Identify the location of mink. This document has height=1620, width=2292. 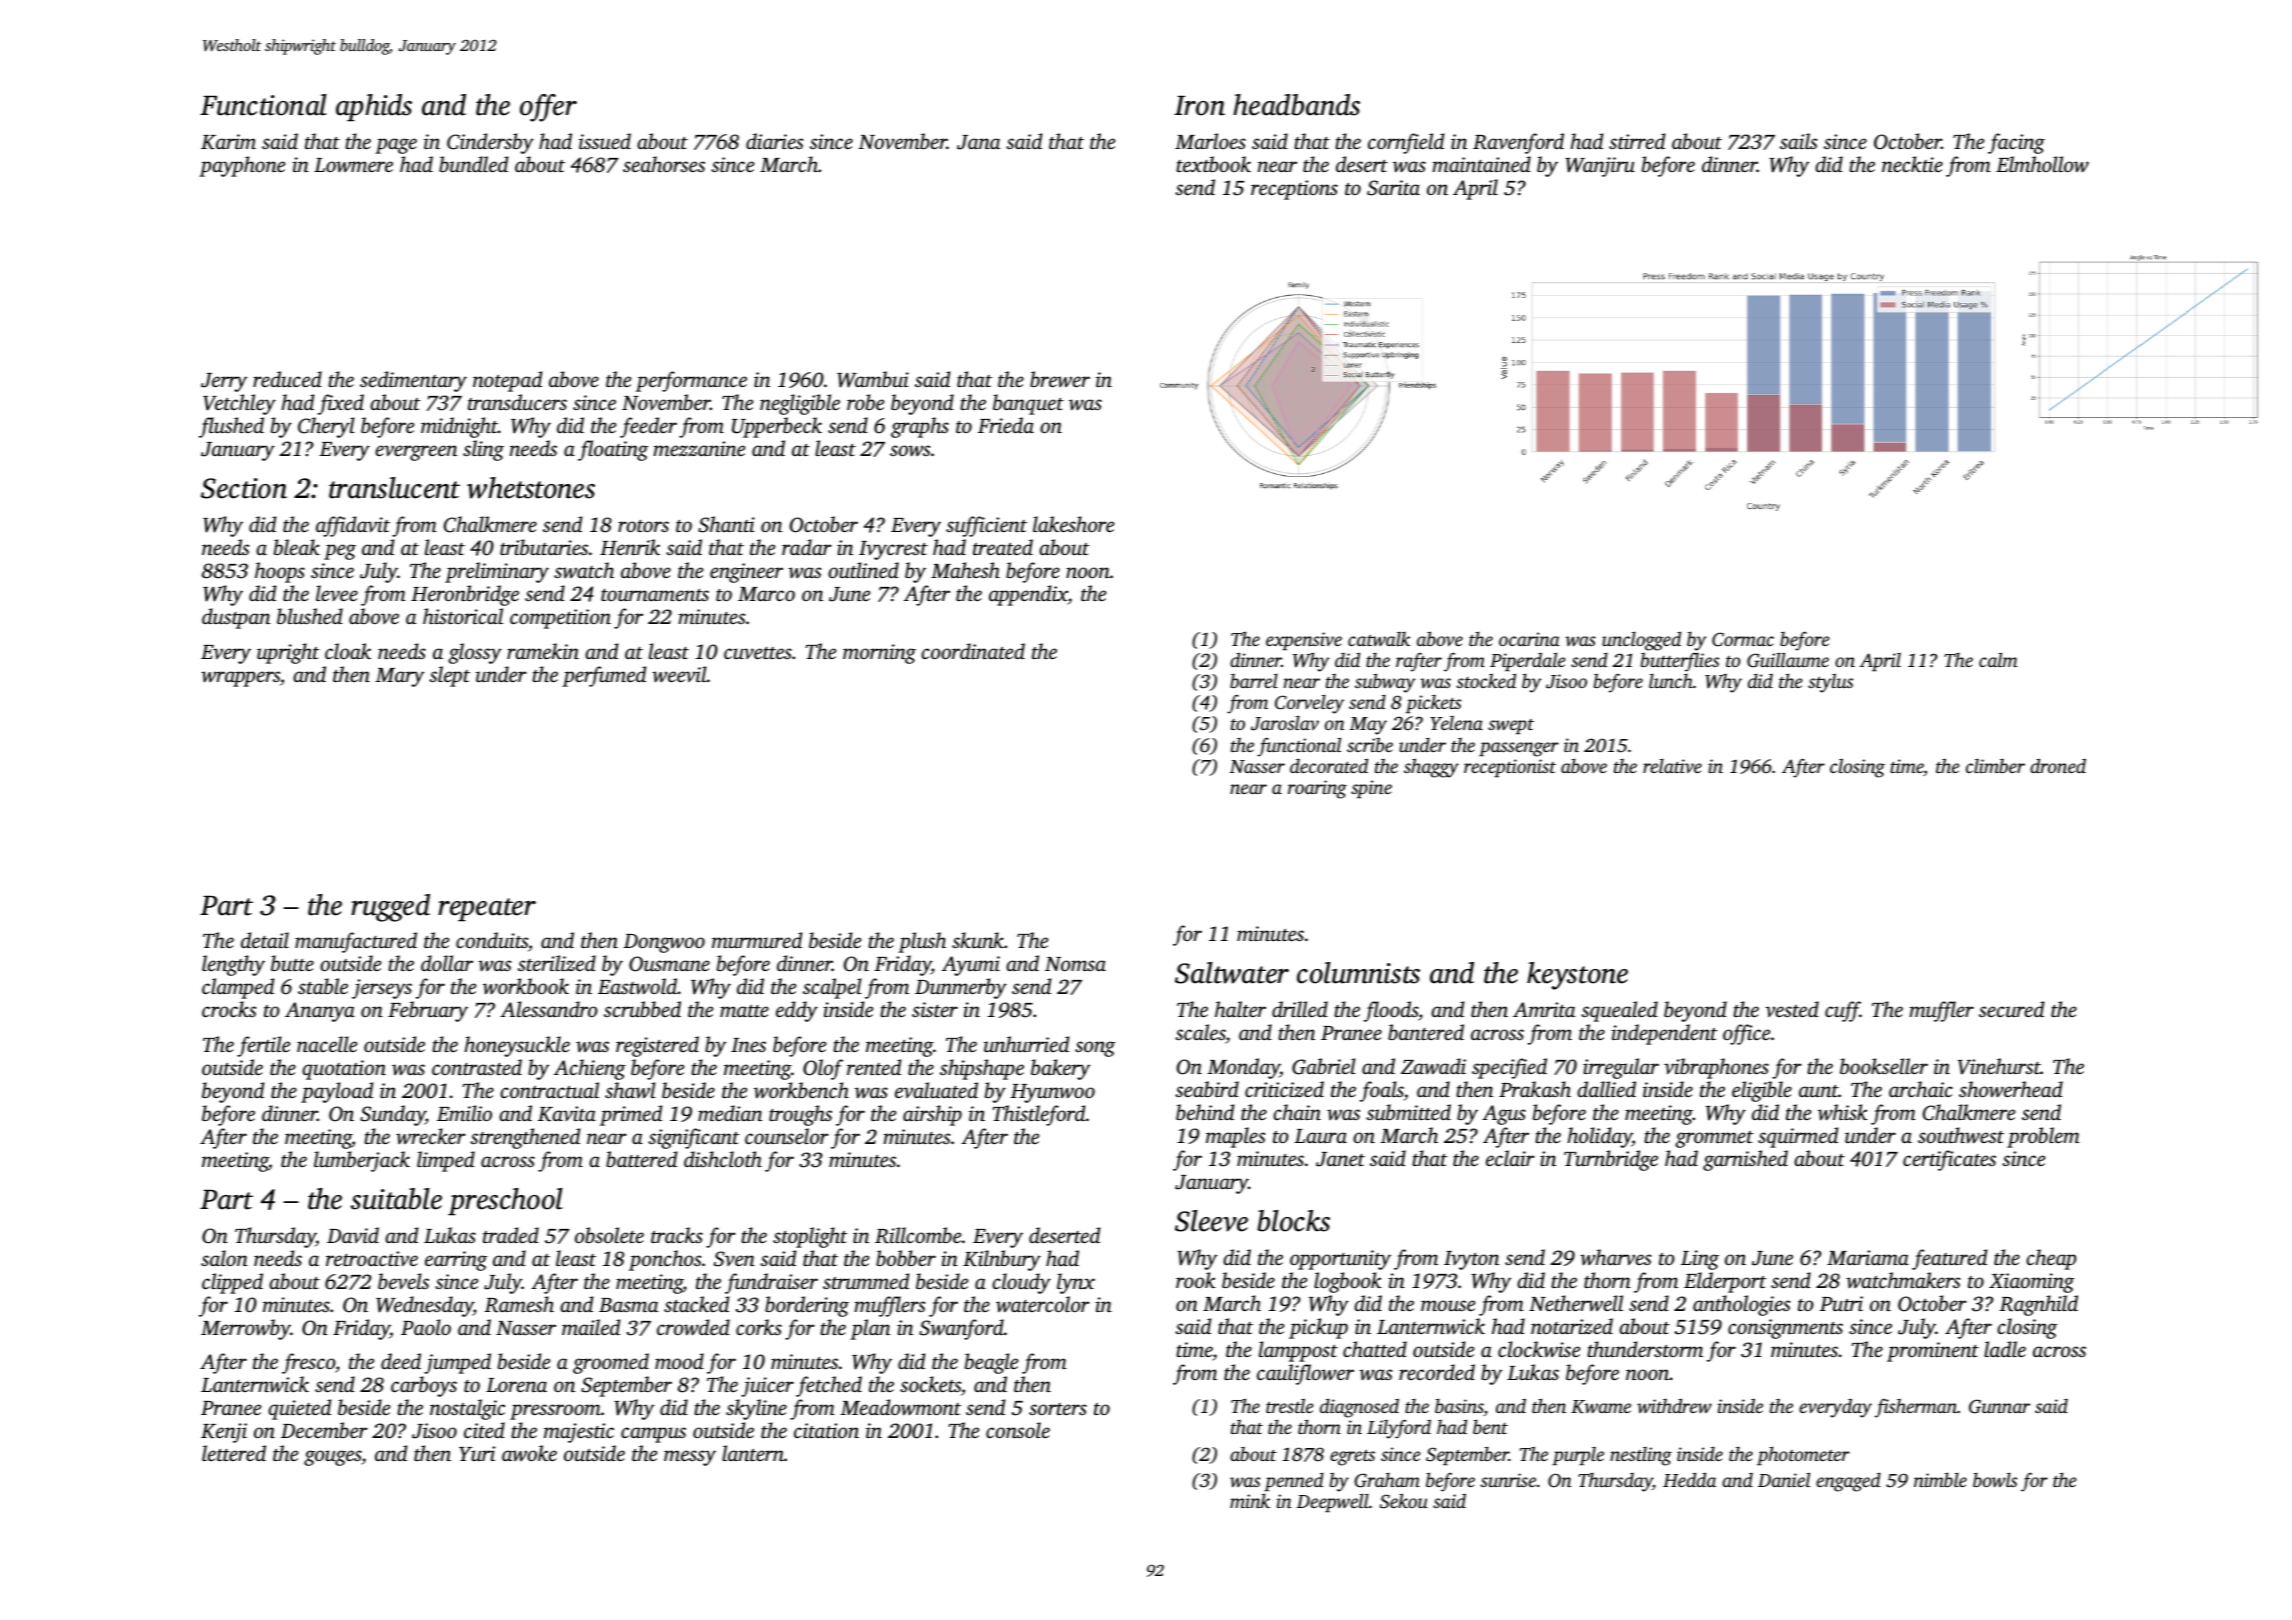
(1250, 1500).
